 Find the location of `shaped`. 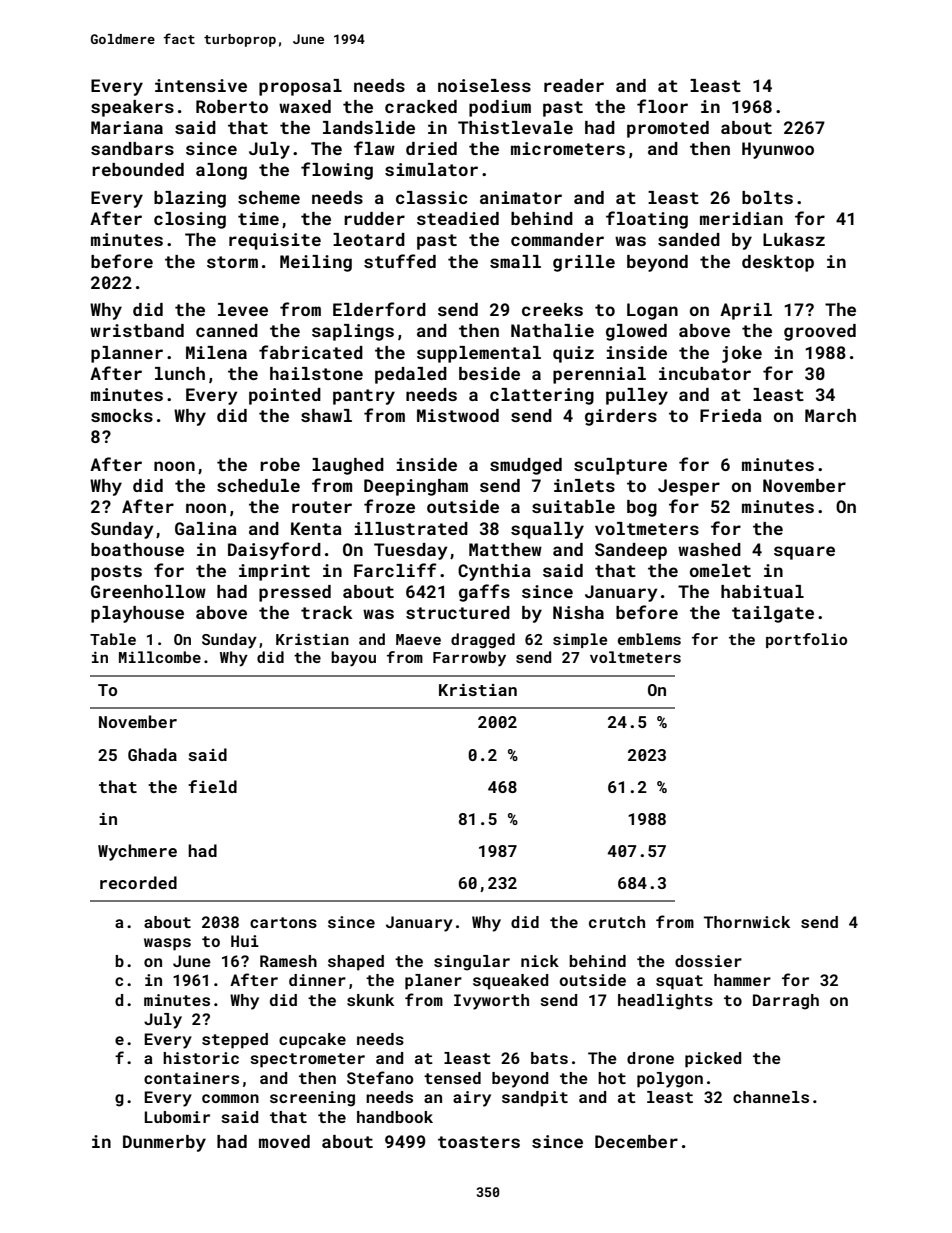

shaped is located at coordinates (356, 963).
